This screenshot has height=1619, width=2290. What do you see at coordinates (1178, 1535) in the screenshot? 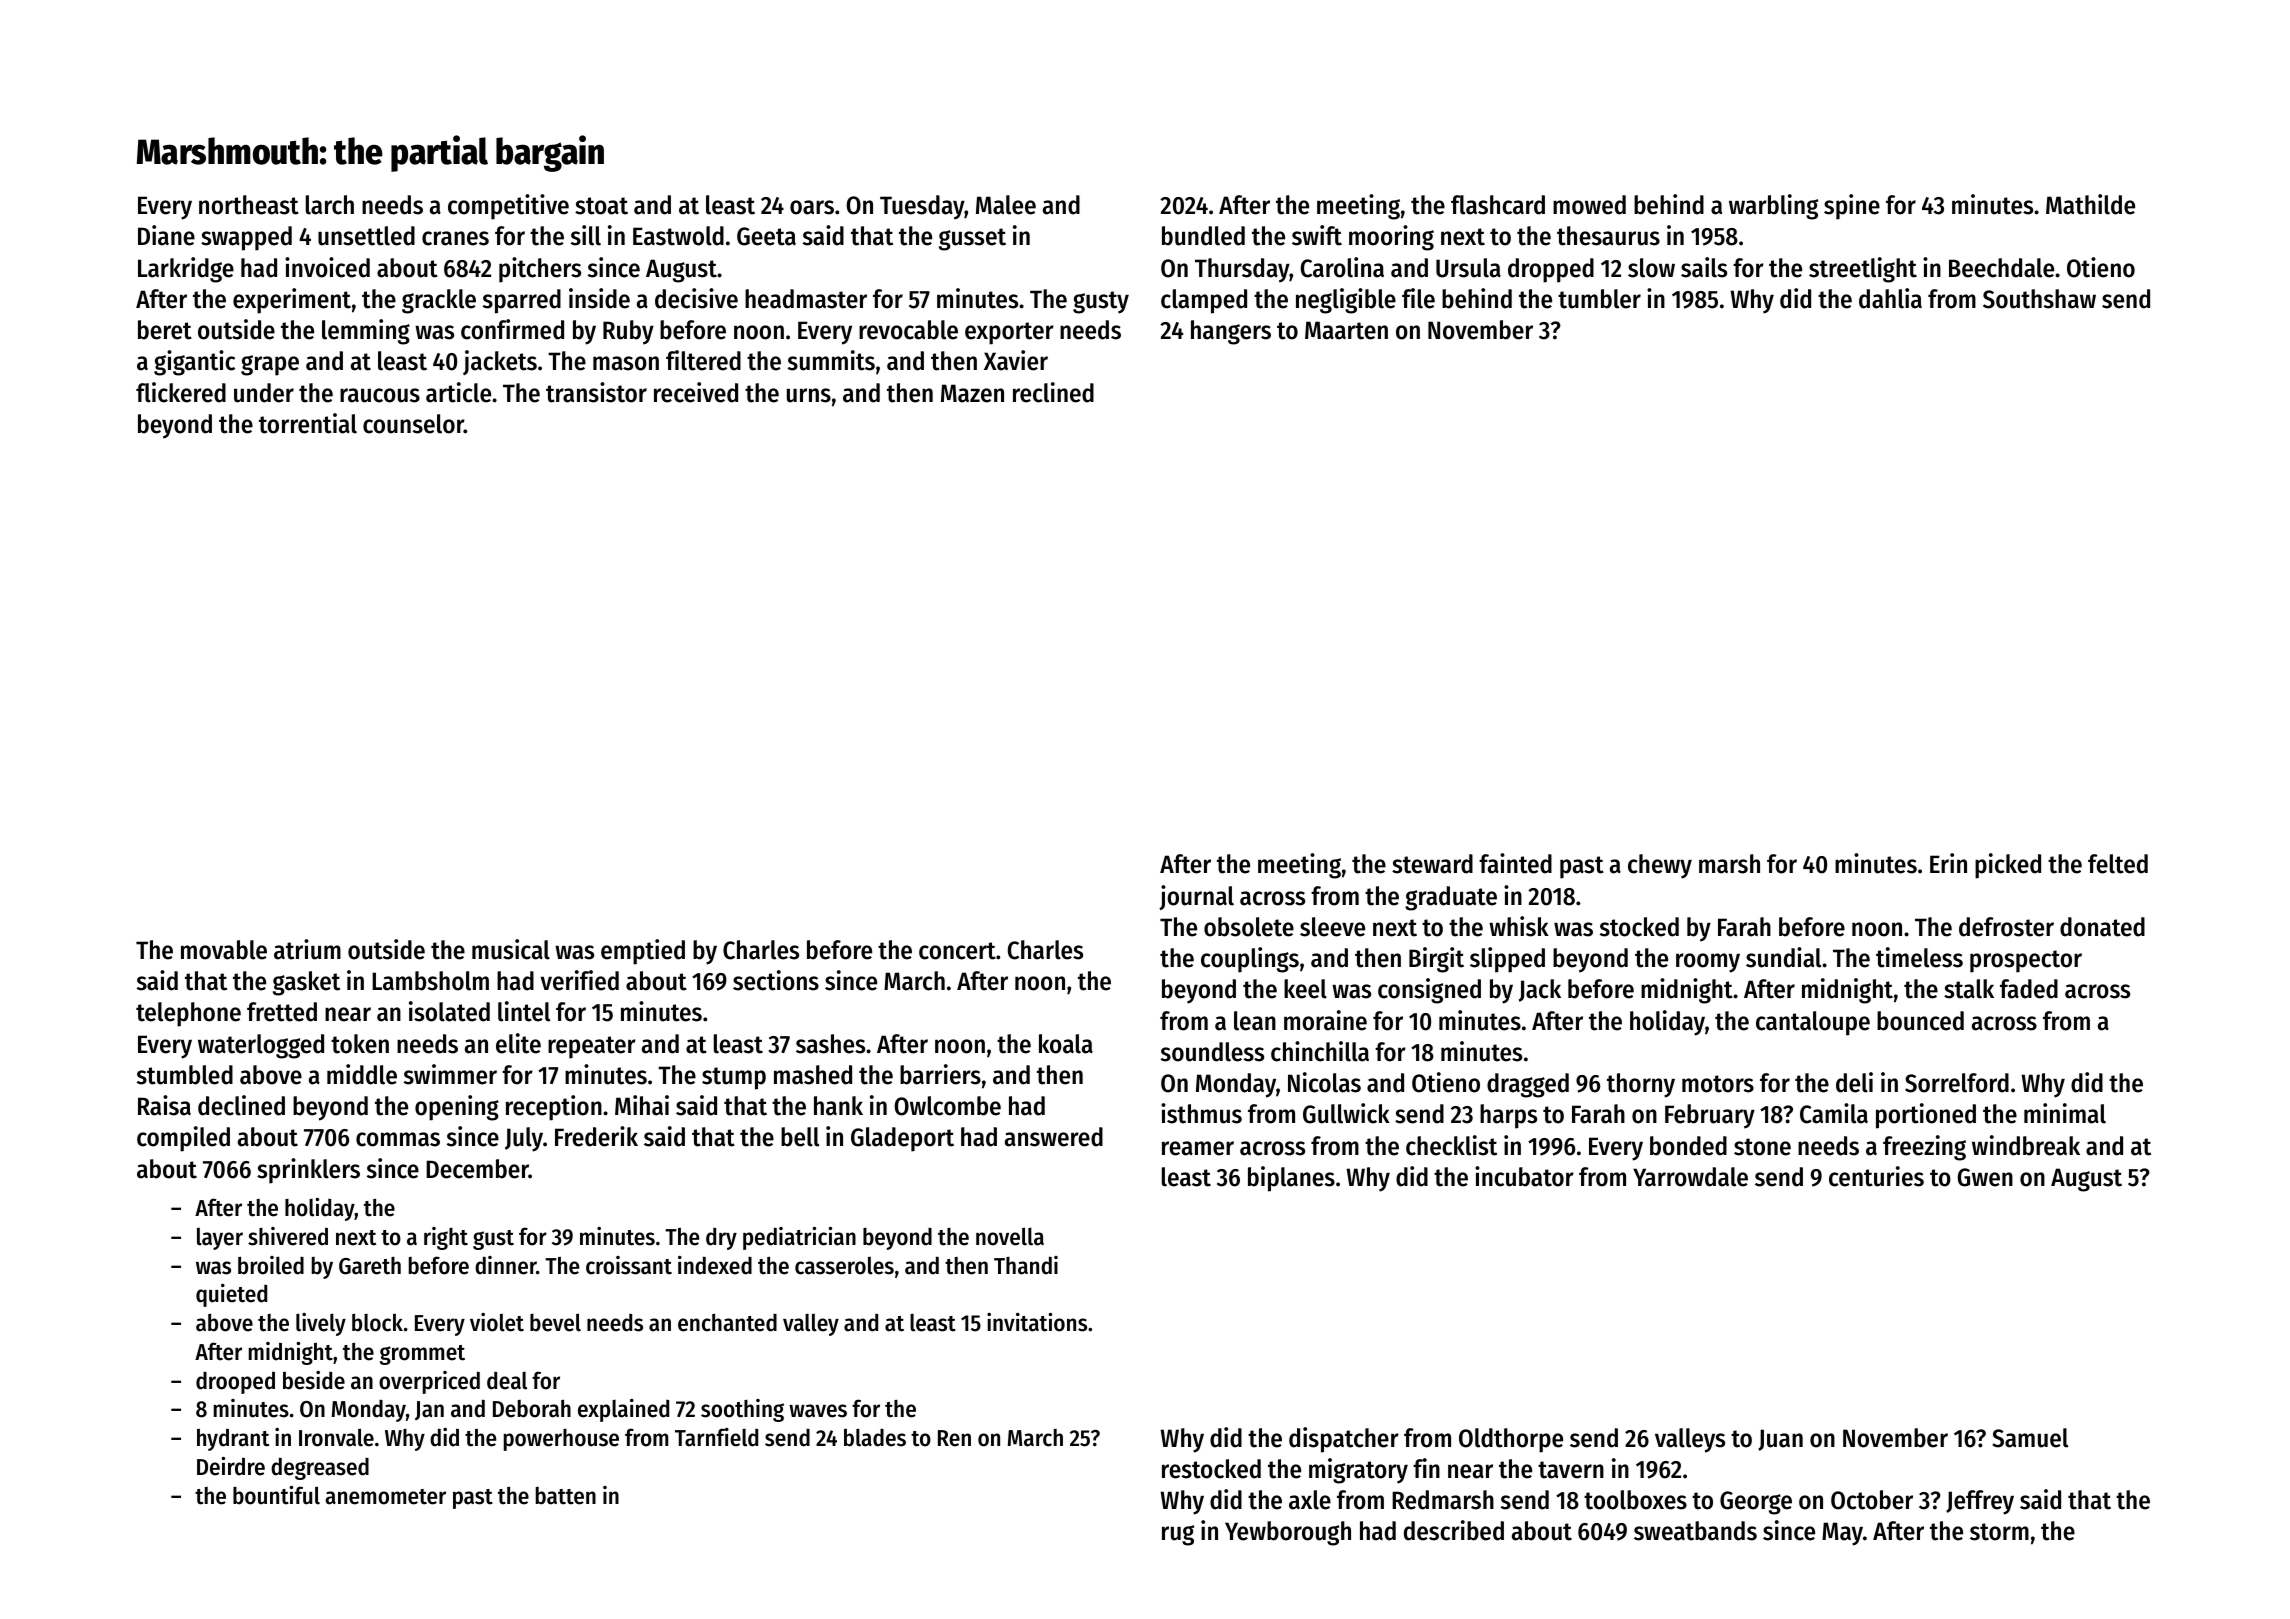
I see `rug` at bounding box center [1178, 1535].
